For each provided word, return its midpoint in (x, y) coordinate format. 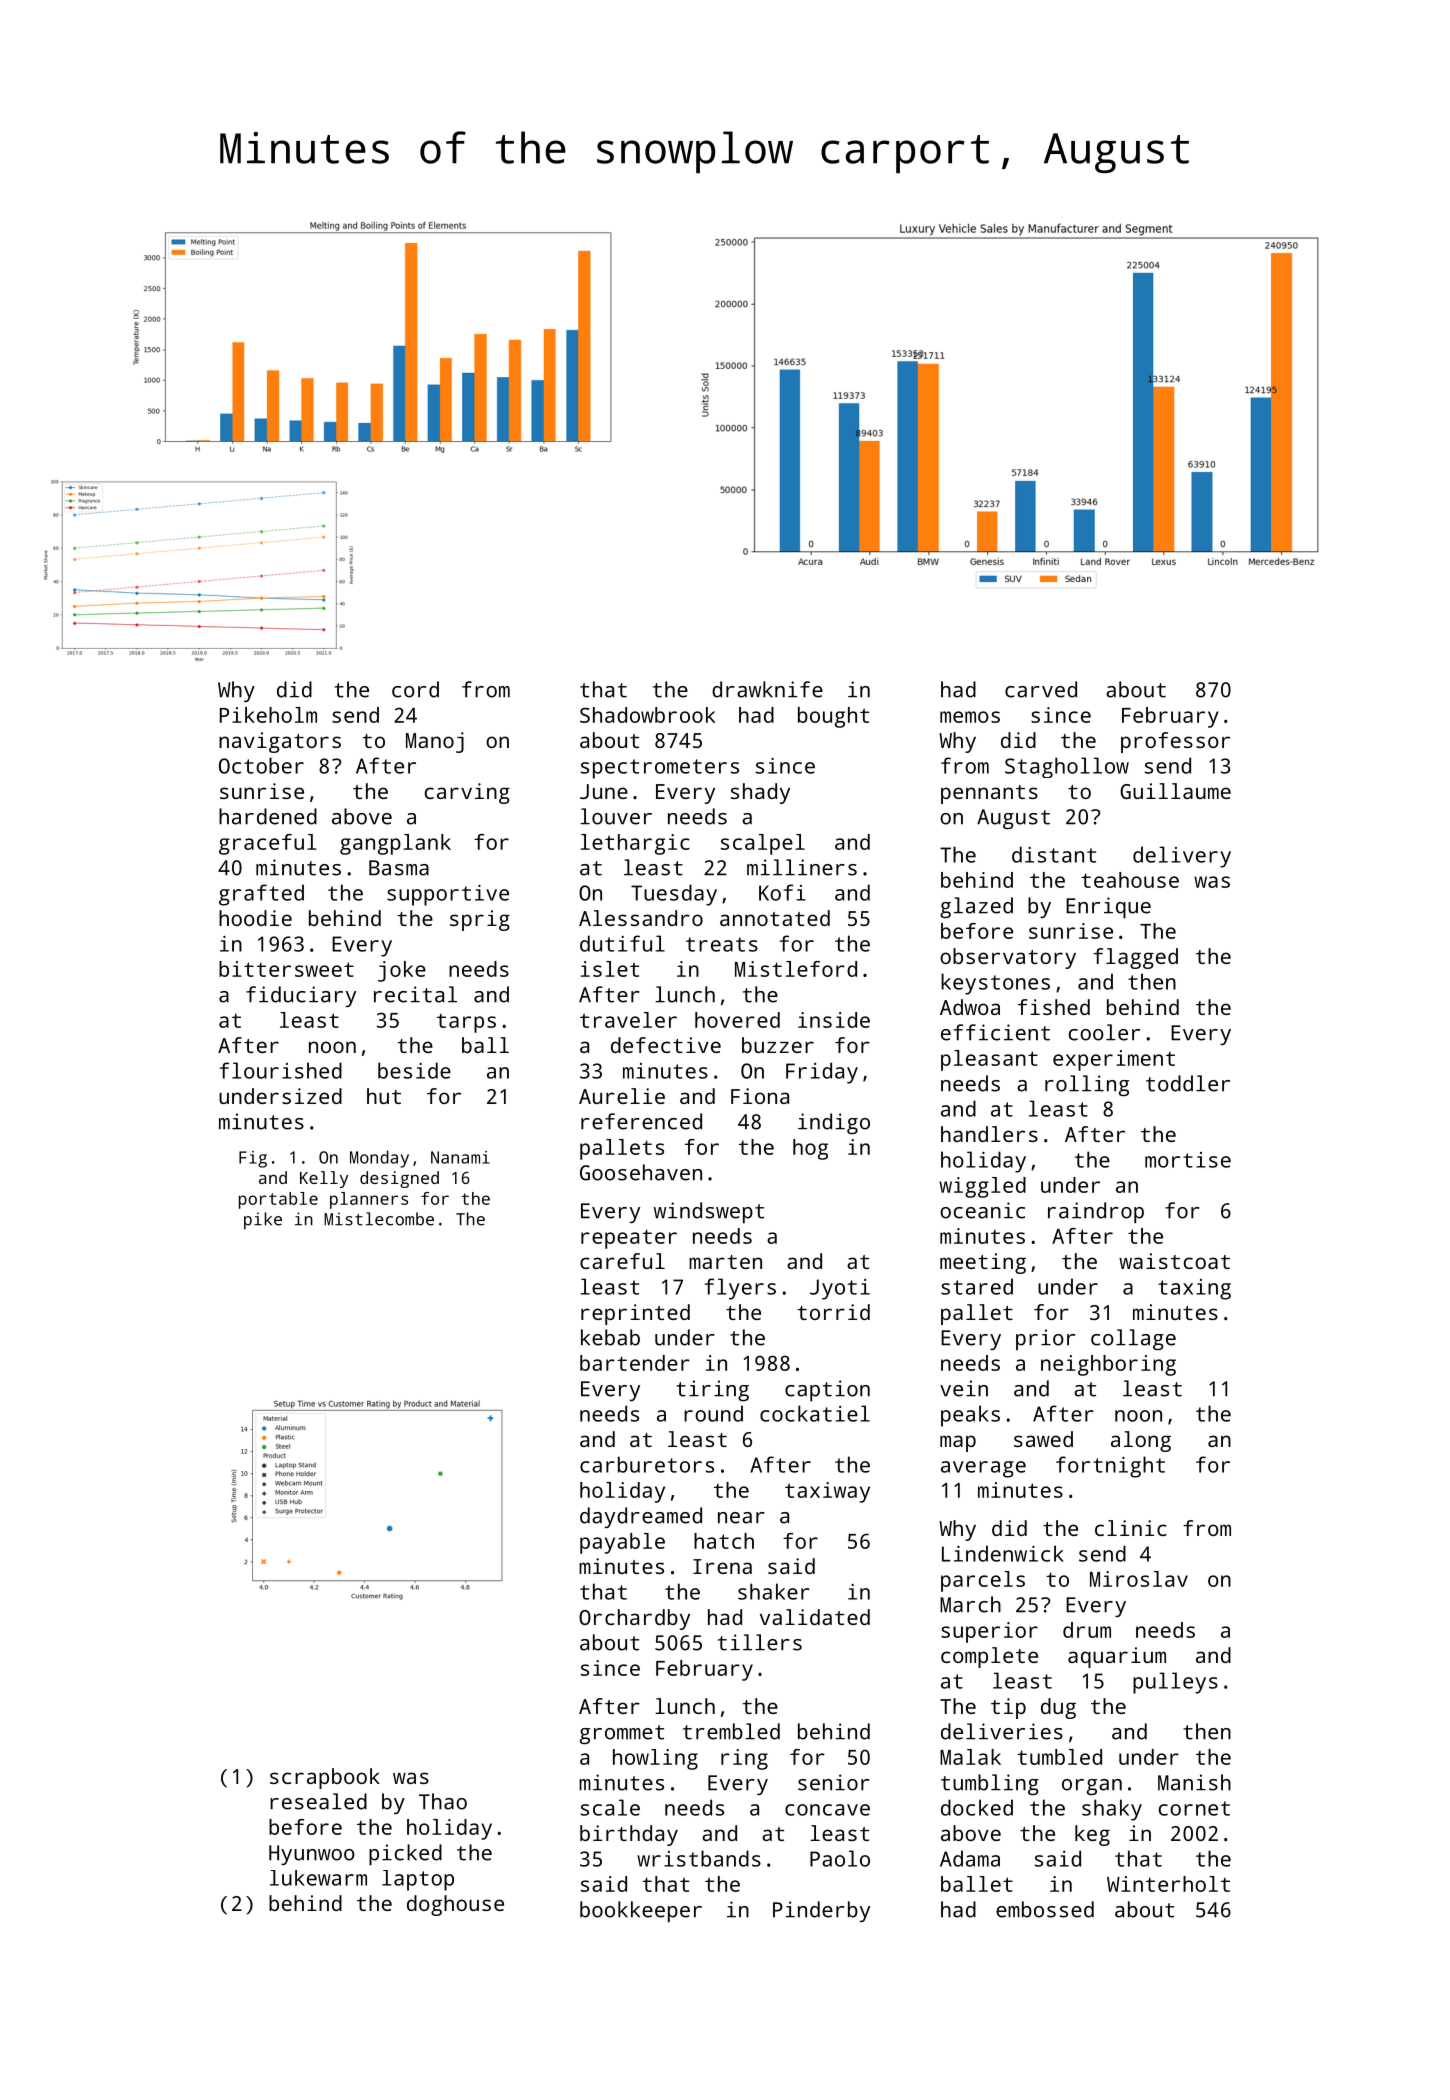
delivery (1182, 857)
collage (1133, 1339)
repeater (629, 1239)
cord (415, 689)
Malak (970, 1757)
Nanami (460, 1157)
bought (833, 717)
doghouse (455, 1905)
